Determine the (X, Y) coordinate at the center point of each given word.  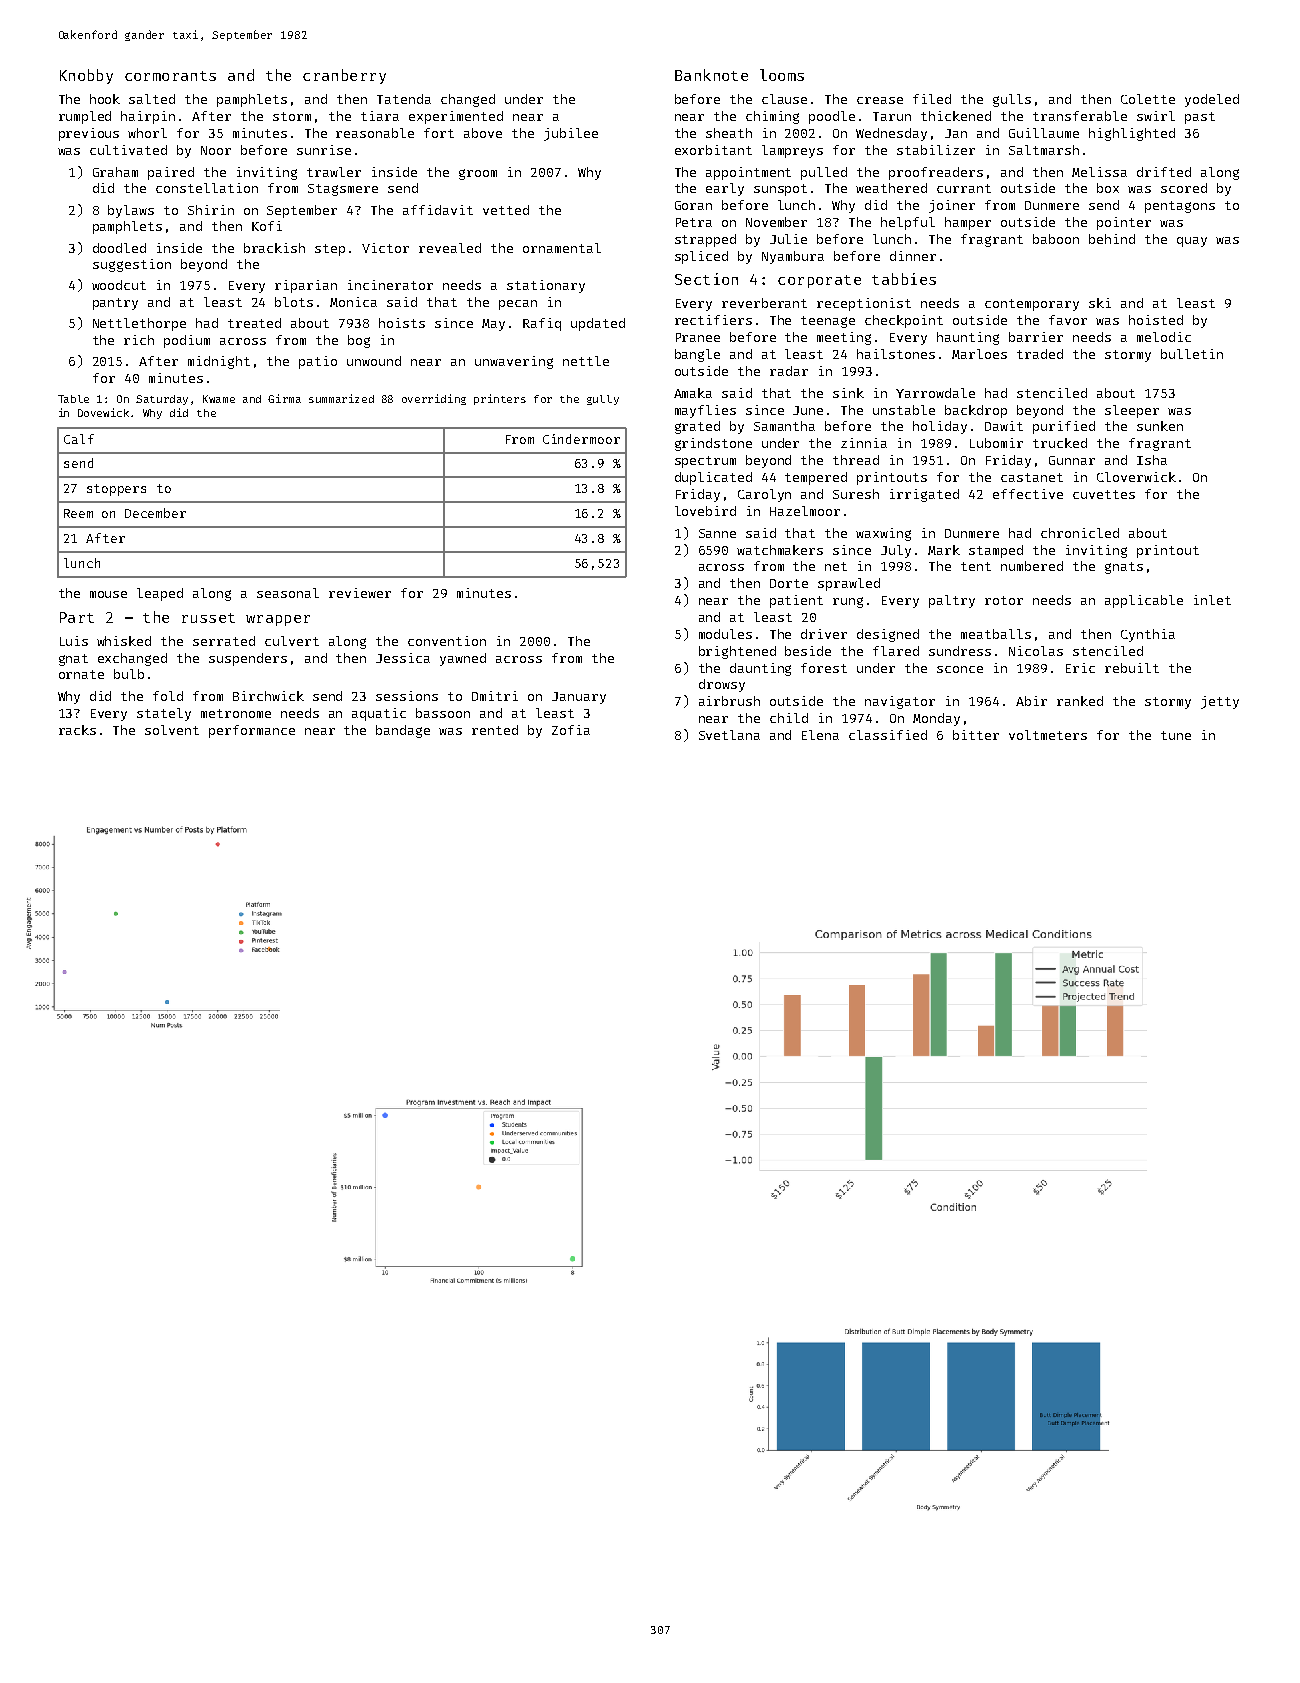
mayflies (705, 411)
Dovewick (103, 412)
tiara (380, 116)
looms (782, 75)
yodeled (1212, 100)
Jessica (403, 658)
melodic (1164, 337)
